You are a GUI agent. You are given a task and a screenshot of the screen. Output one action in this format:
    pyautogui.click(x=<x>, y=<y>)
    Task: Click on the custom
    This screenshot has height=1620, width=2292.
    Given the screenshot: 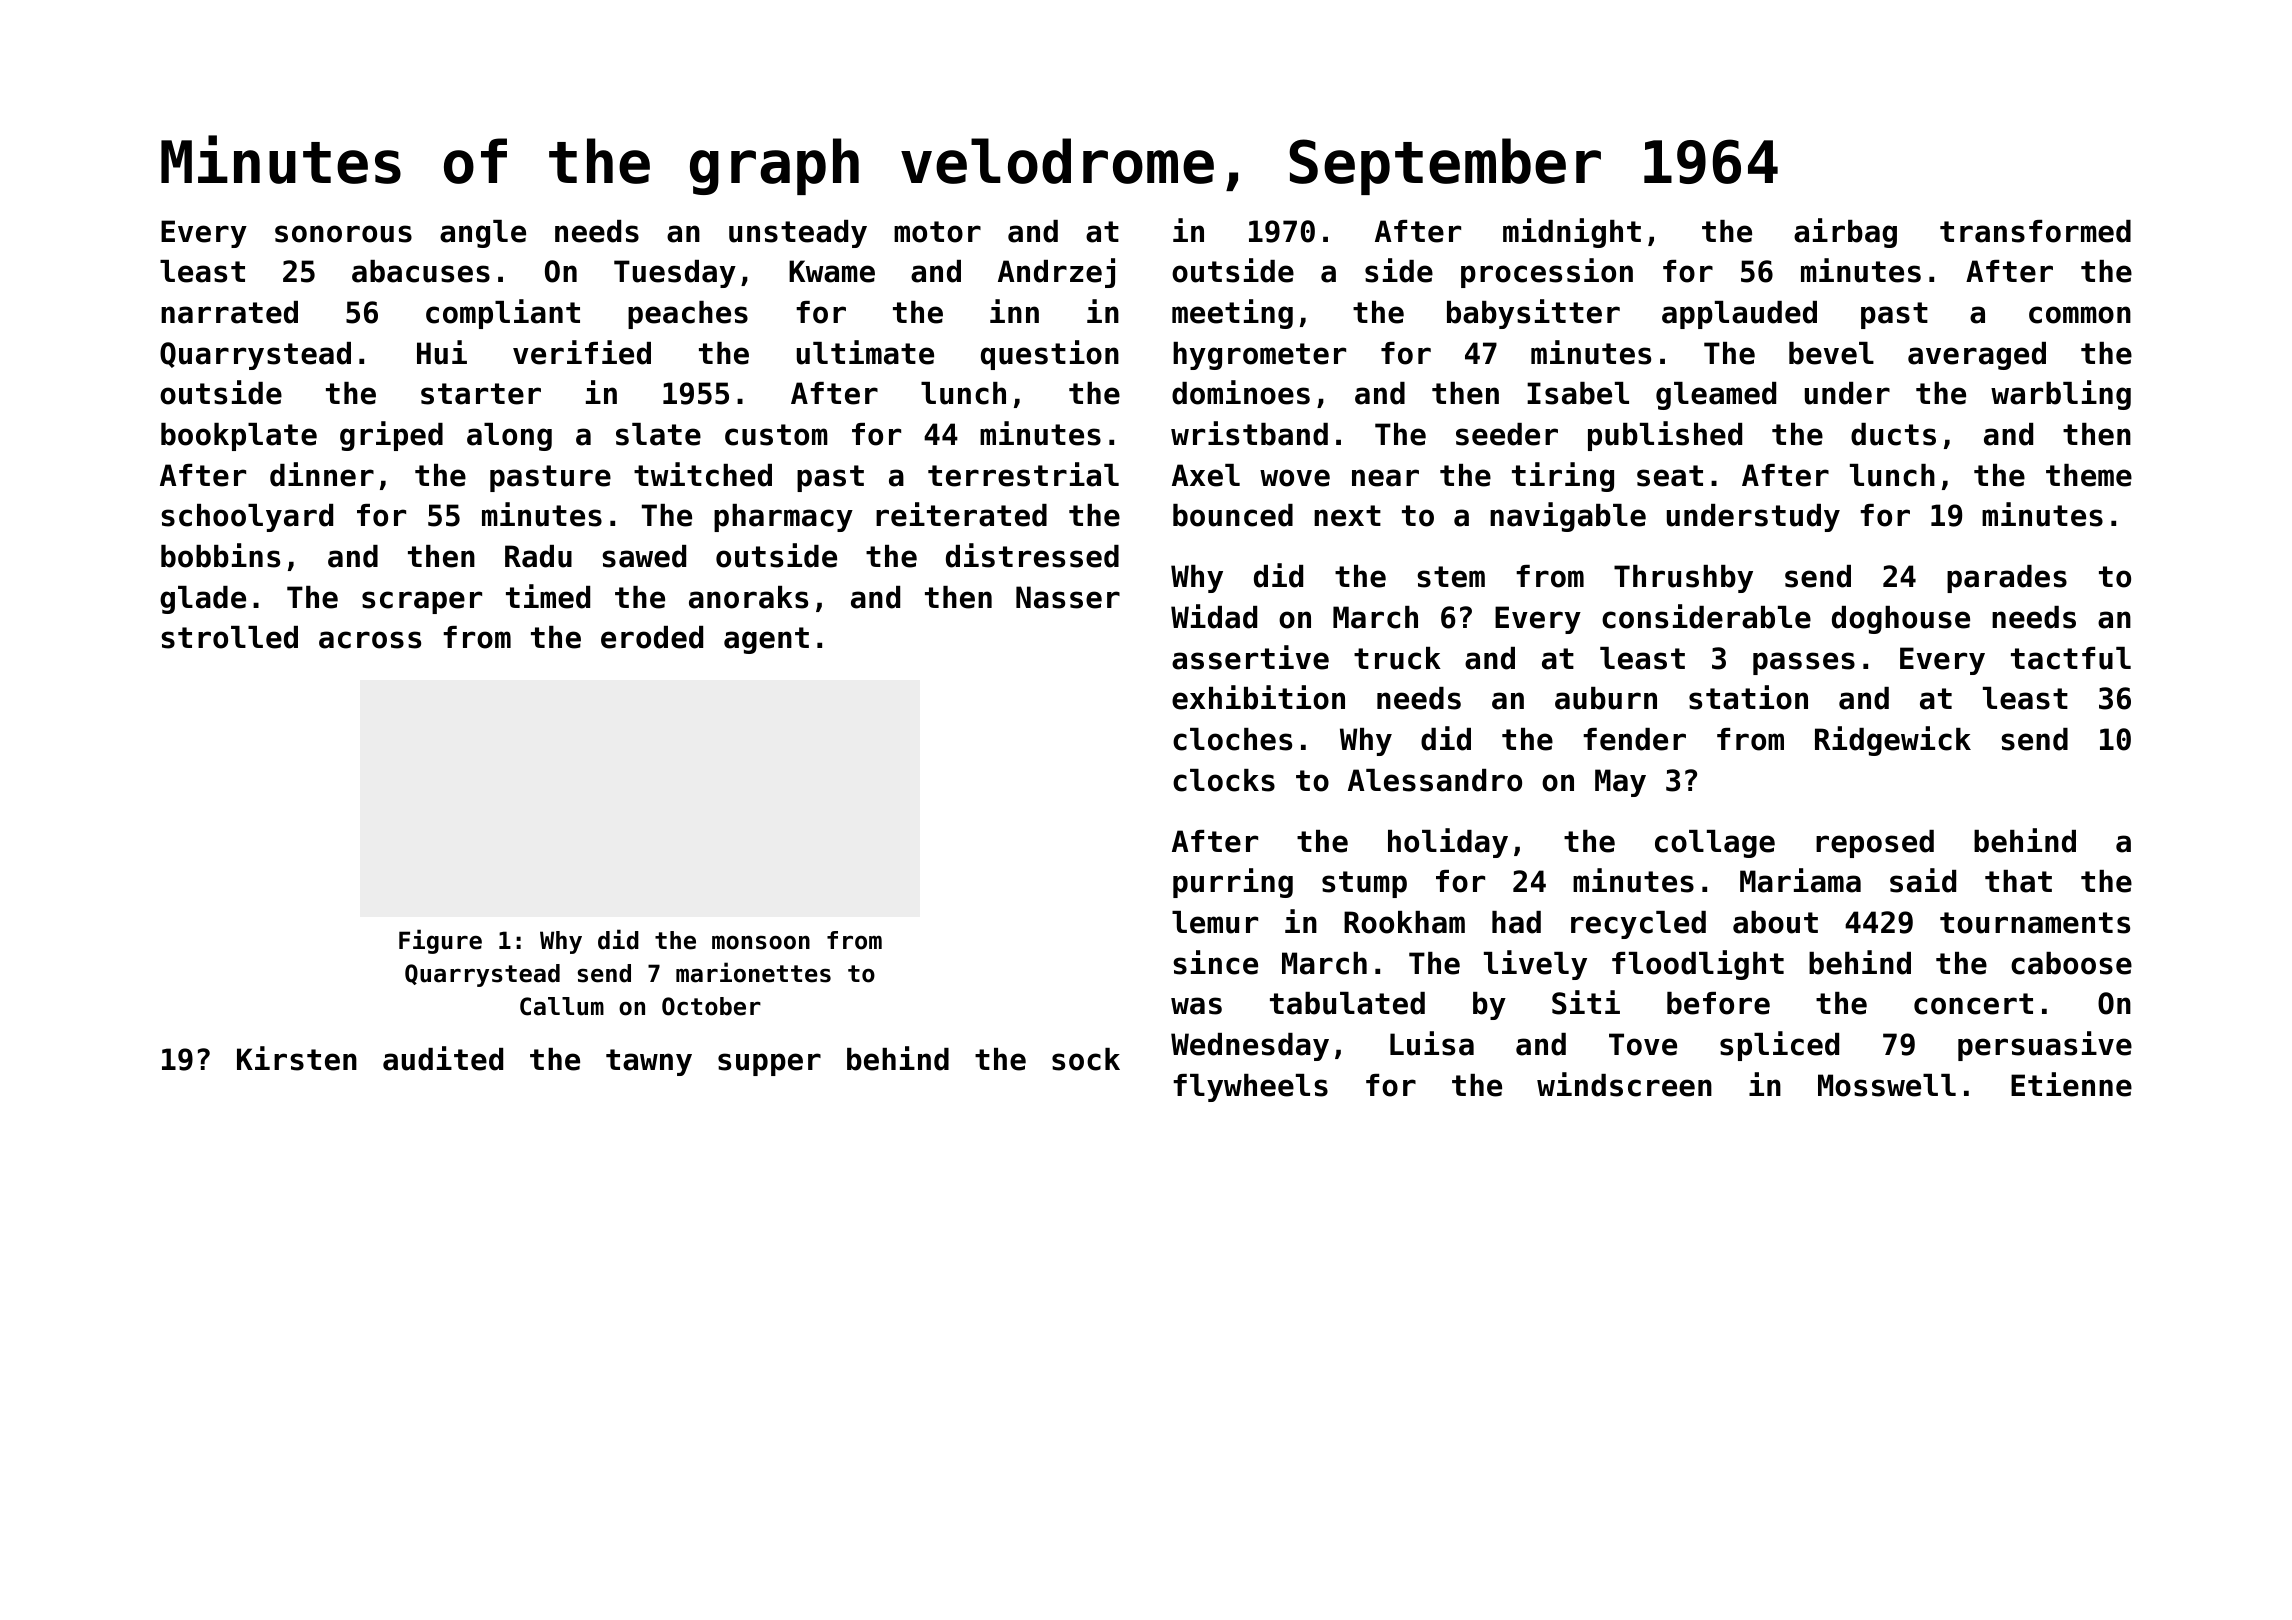 What is the action you would take?
    pyautogui.click(x=776, y=435)
